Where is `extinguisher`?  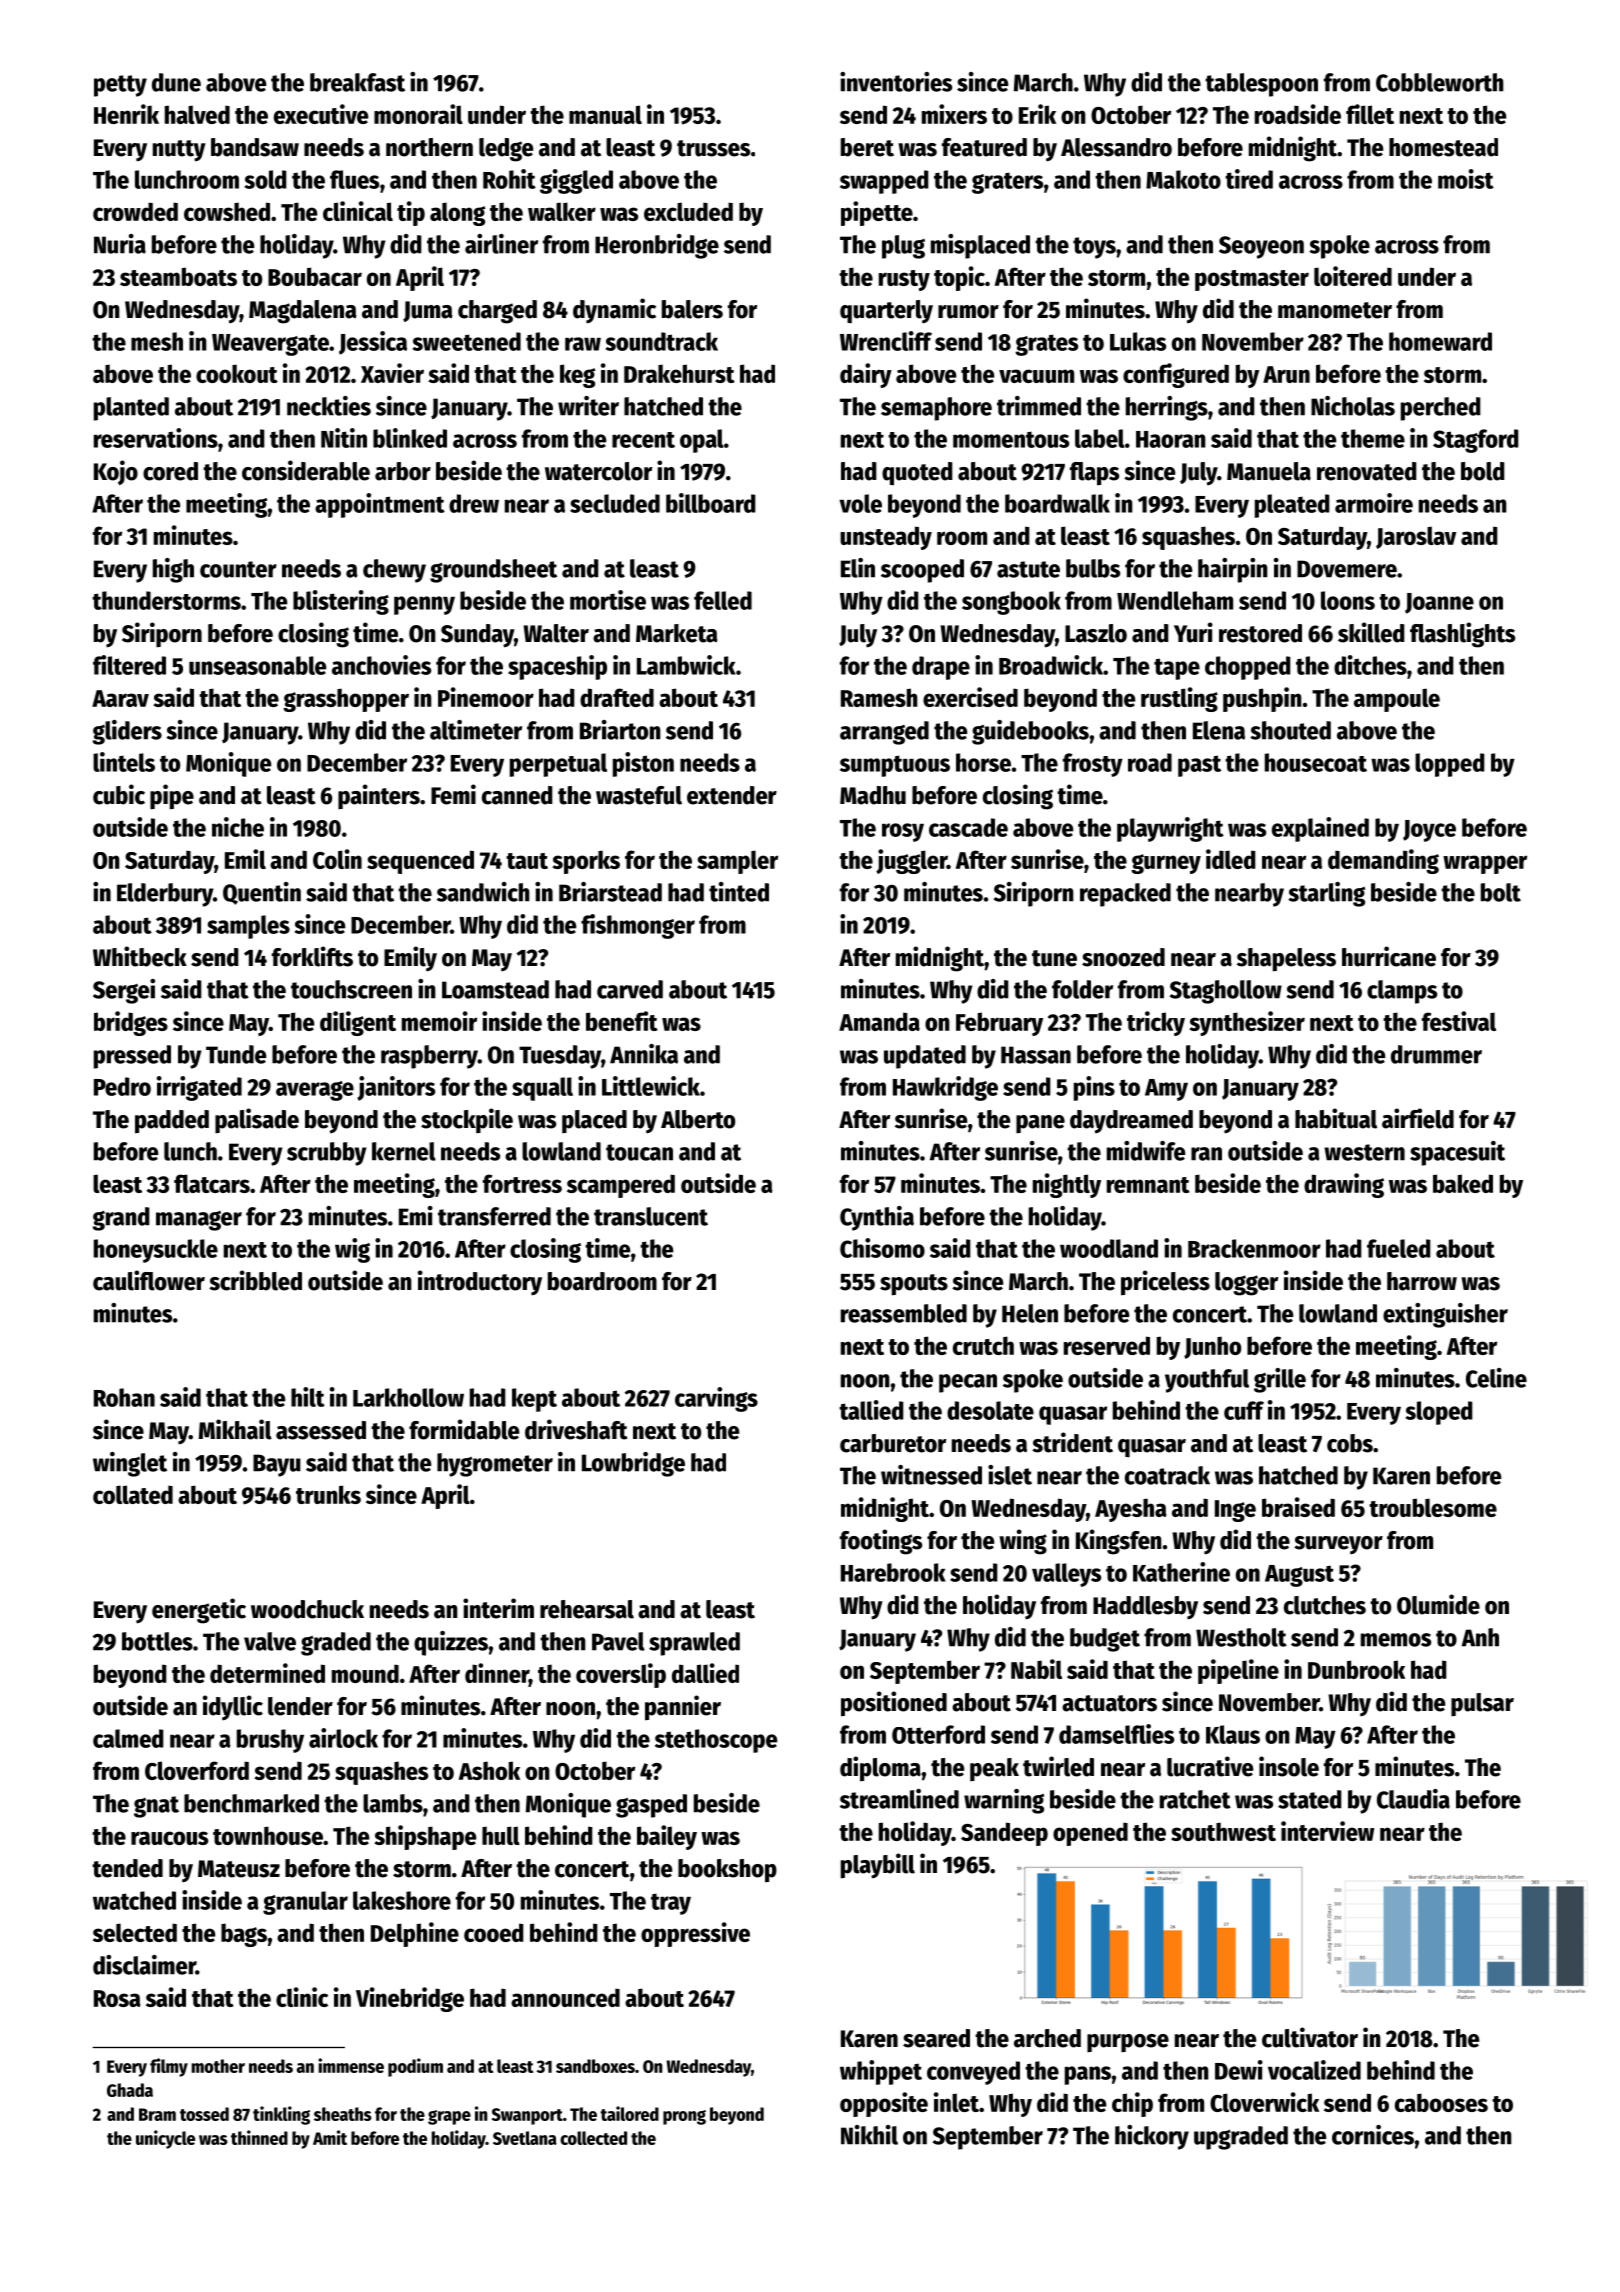
extinguisher is located at coordinates (1445, 1315).
